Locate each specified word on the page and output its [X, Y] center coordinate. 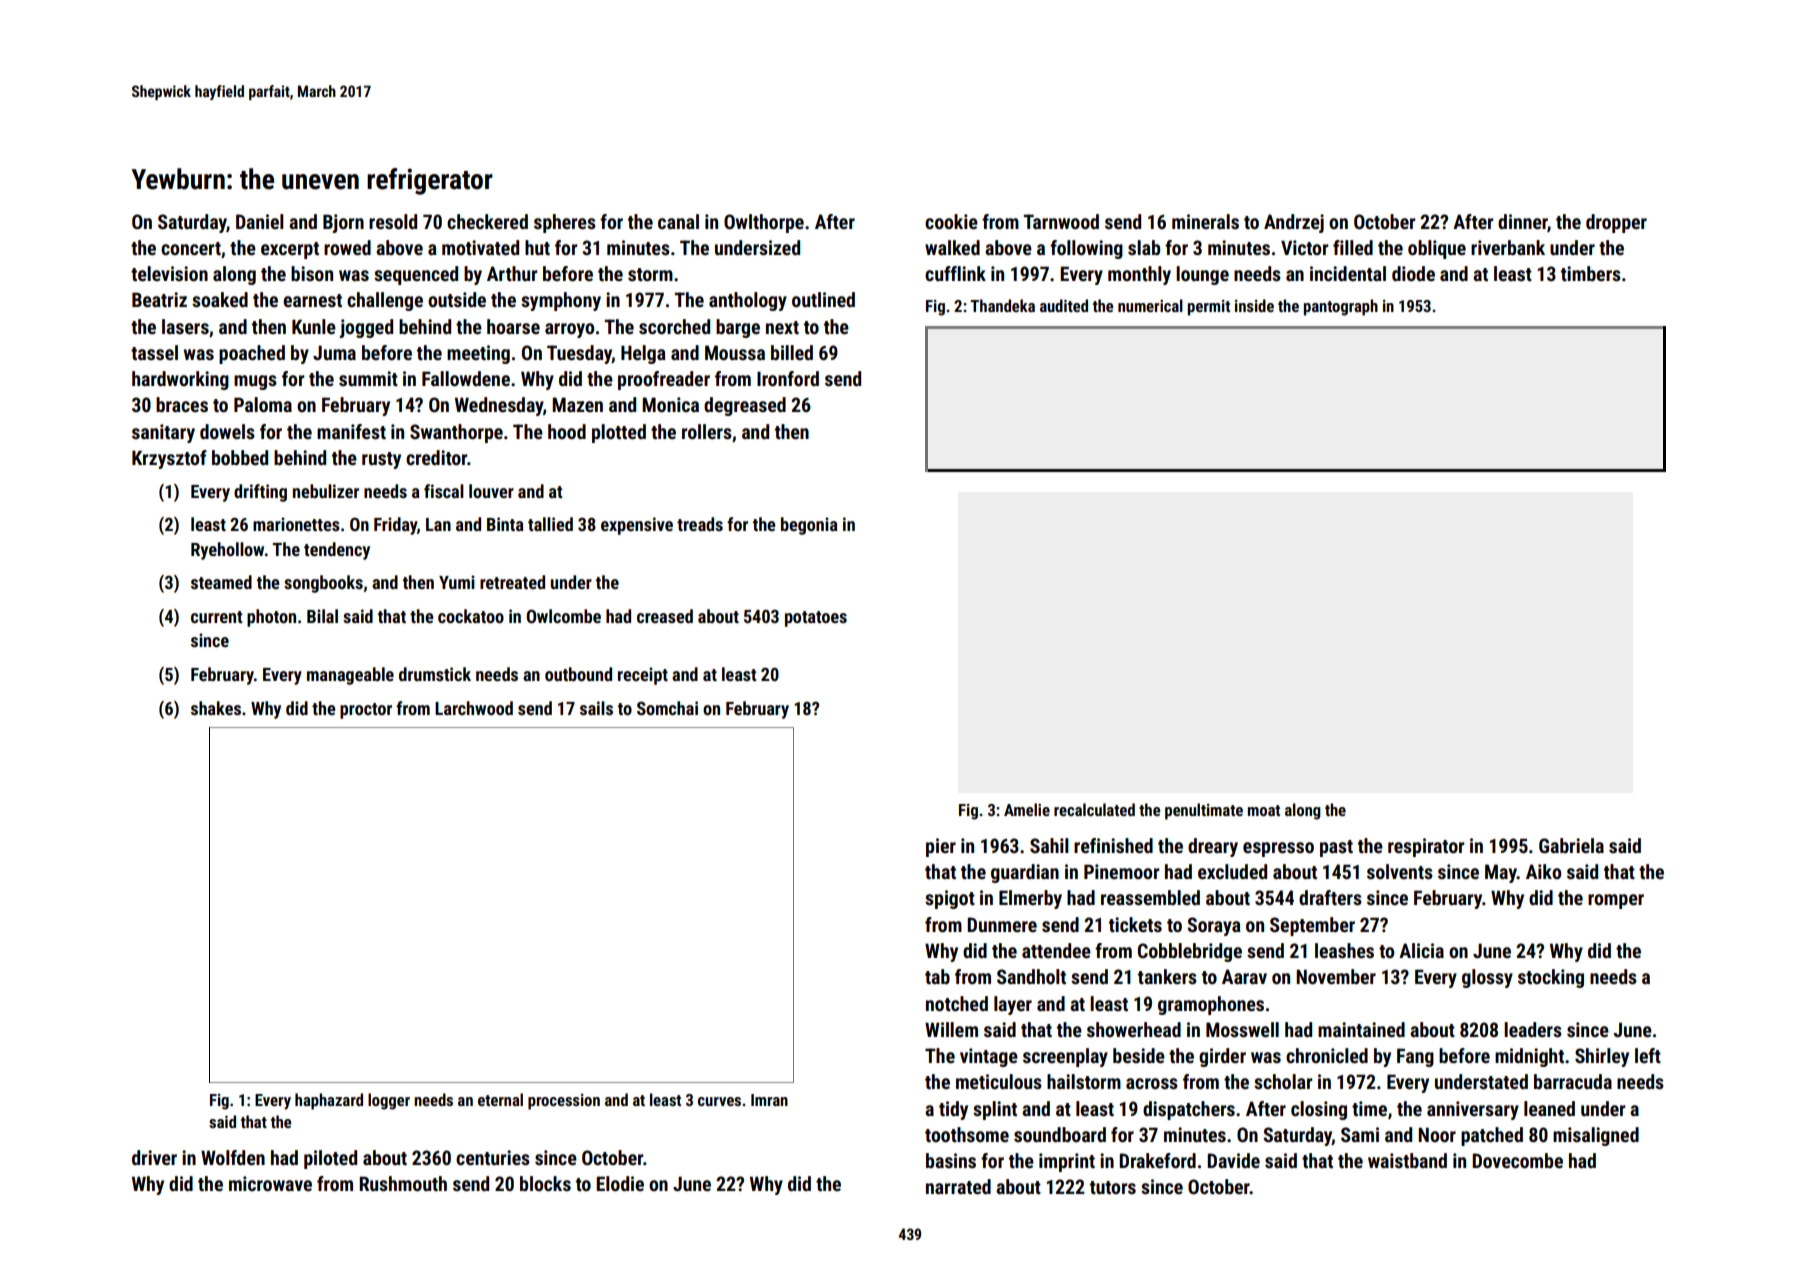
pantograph [1341, 307]
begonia [809, 526]
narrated [958, 1186]
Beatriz [159, 299]
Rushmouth [403, 1183]
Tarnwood [1061, 221]
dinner [1523, 222]
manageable [350, 676]
